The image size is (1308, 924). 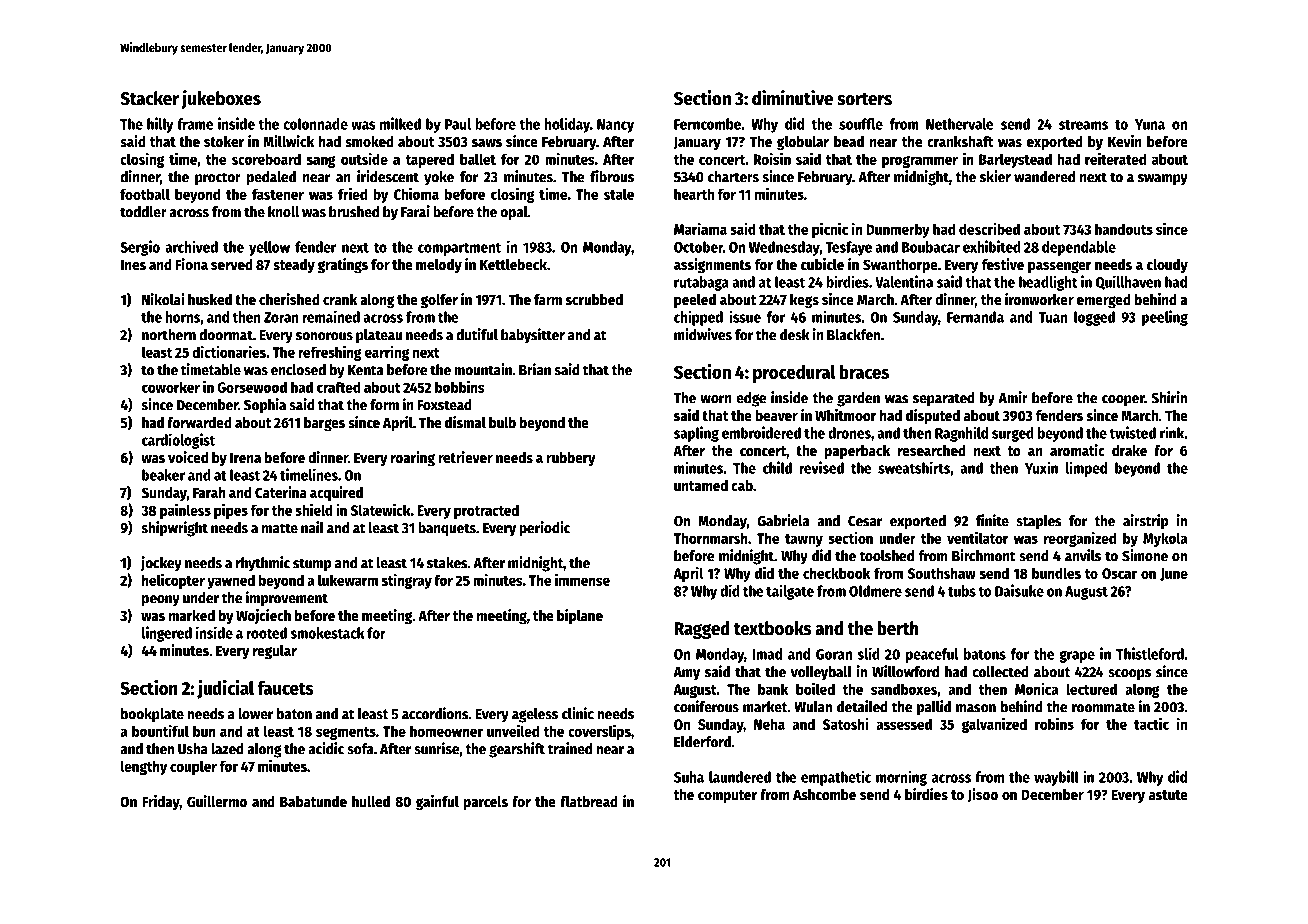 What do you see at coordinates (904, 281) in the document?
I see `Valentina` at bounding box center [904, 281].
